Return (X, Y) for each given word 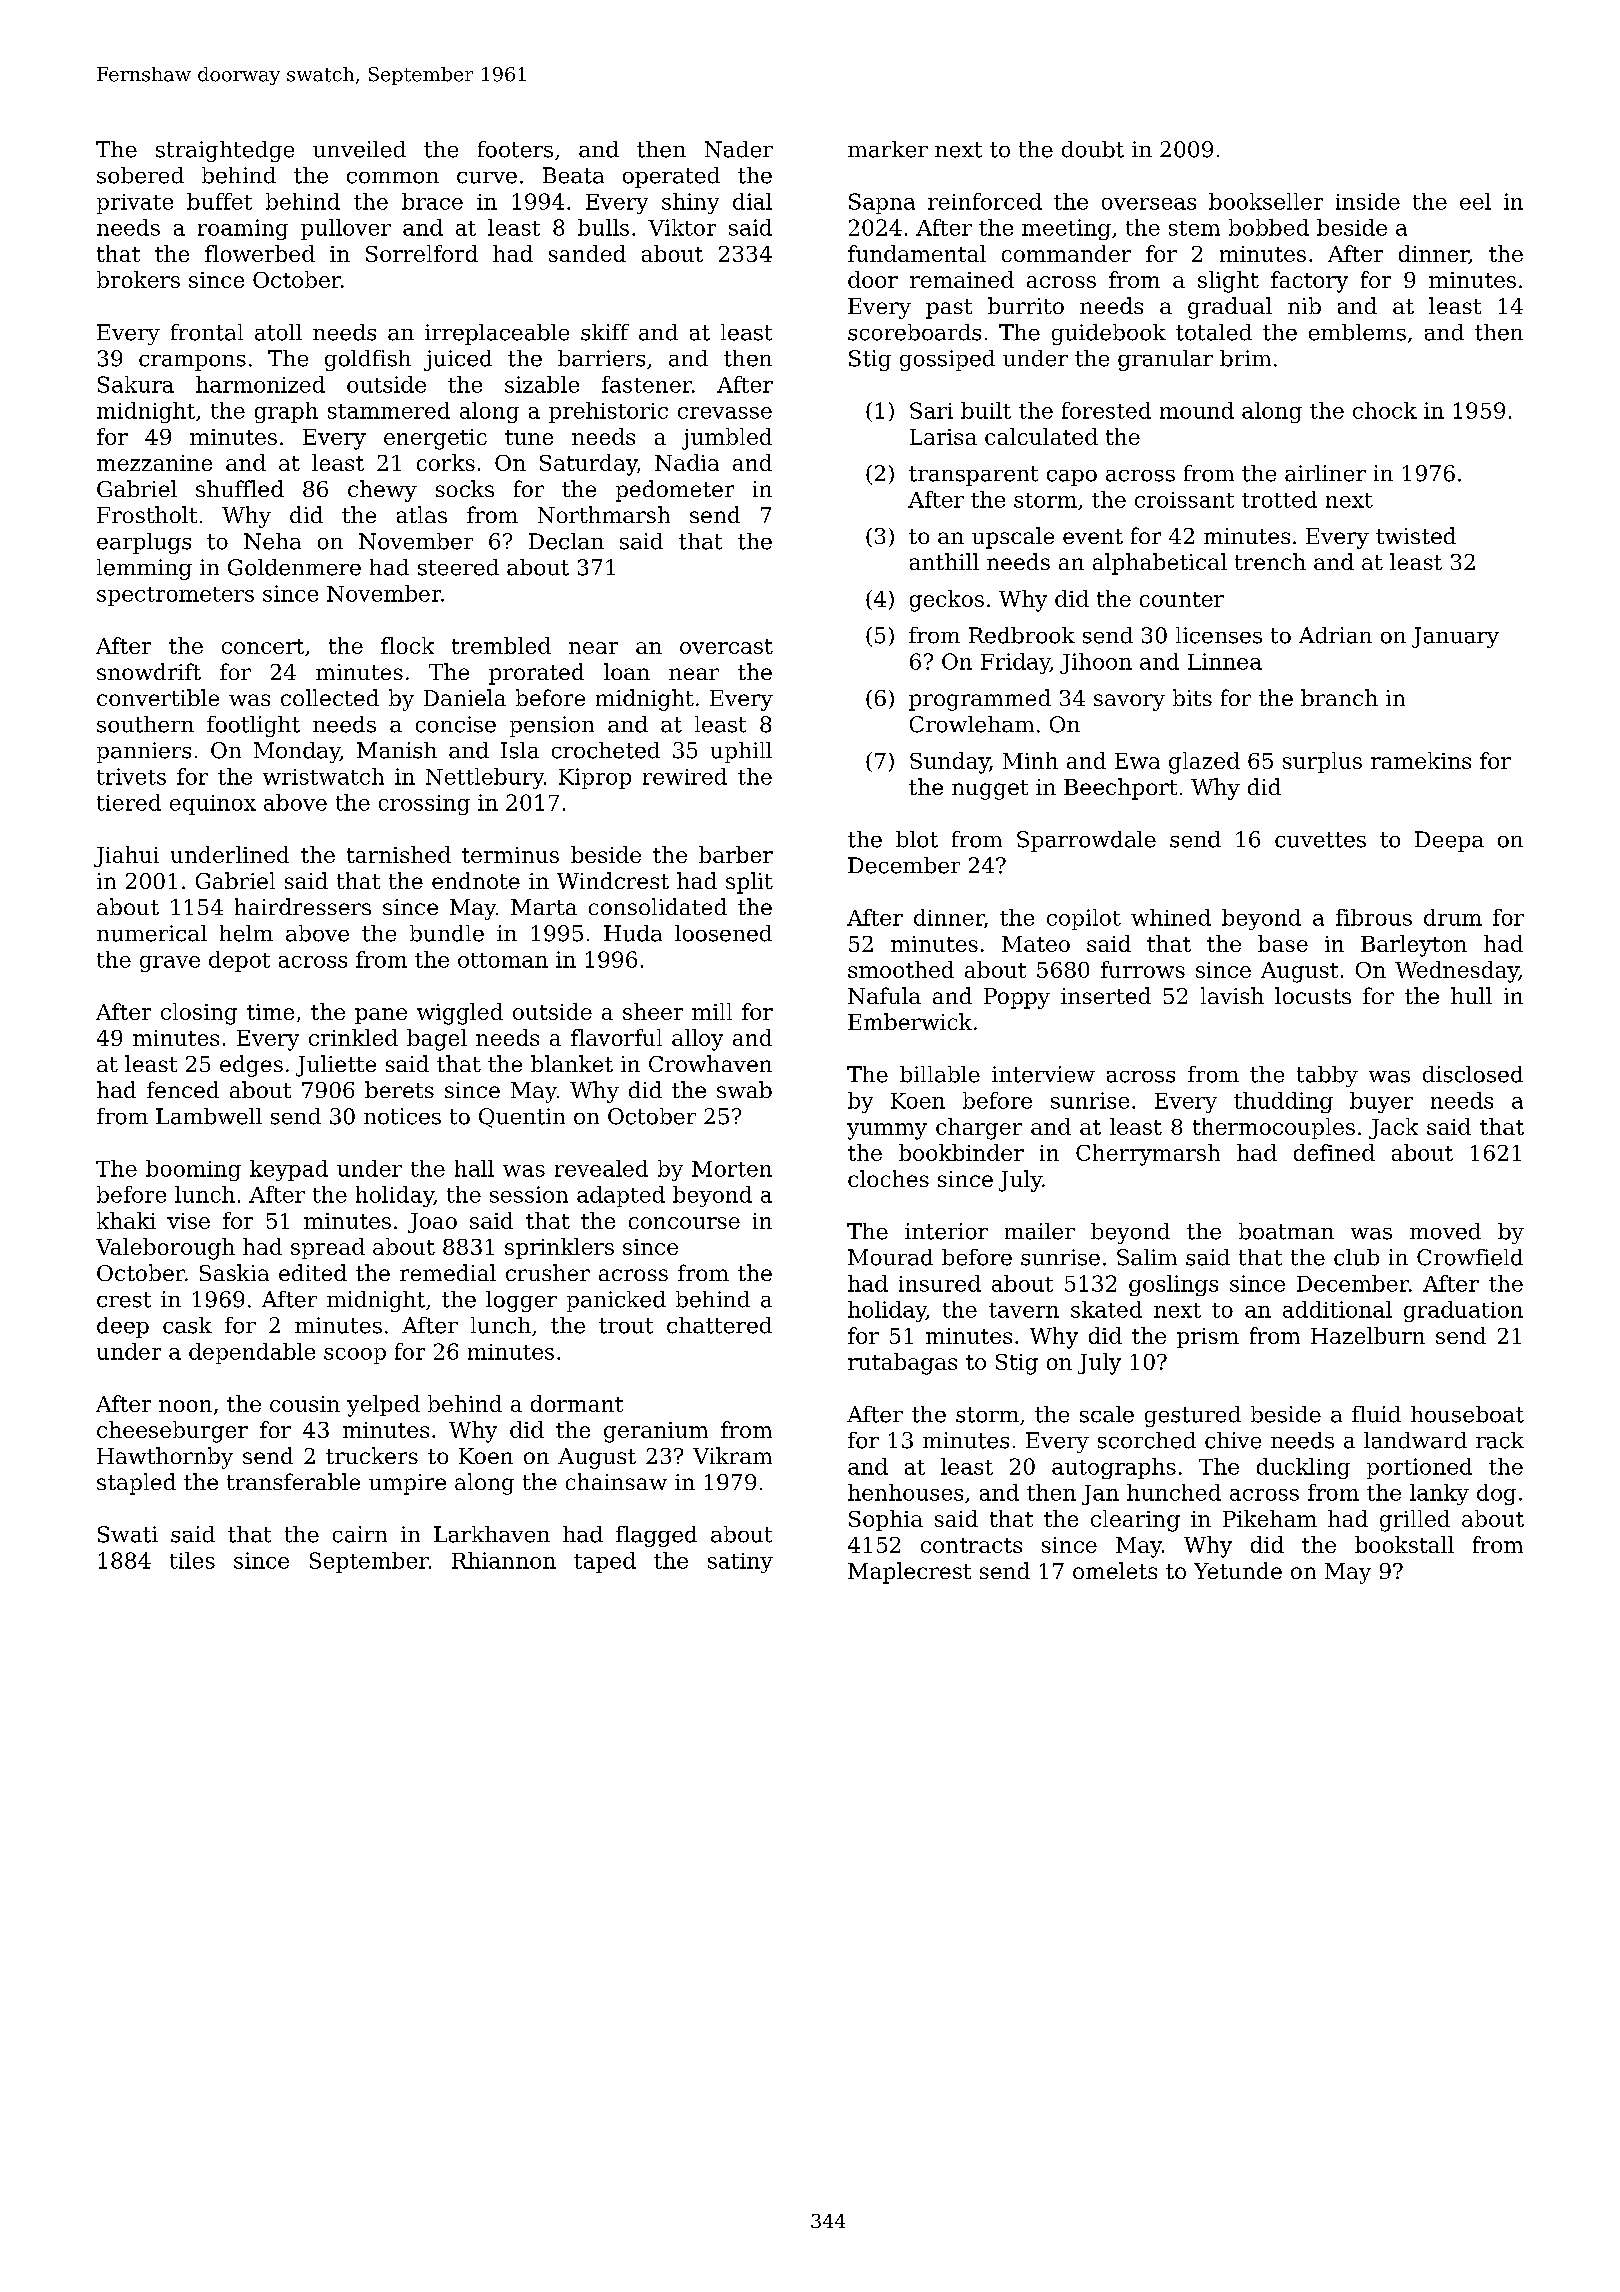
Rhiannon (504, 1560)
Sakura (136, 384)
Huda (633, 933)
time (270, 1012)
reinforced (985, 201)
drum (1453, 917)
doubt (1093, 149)
